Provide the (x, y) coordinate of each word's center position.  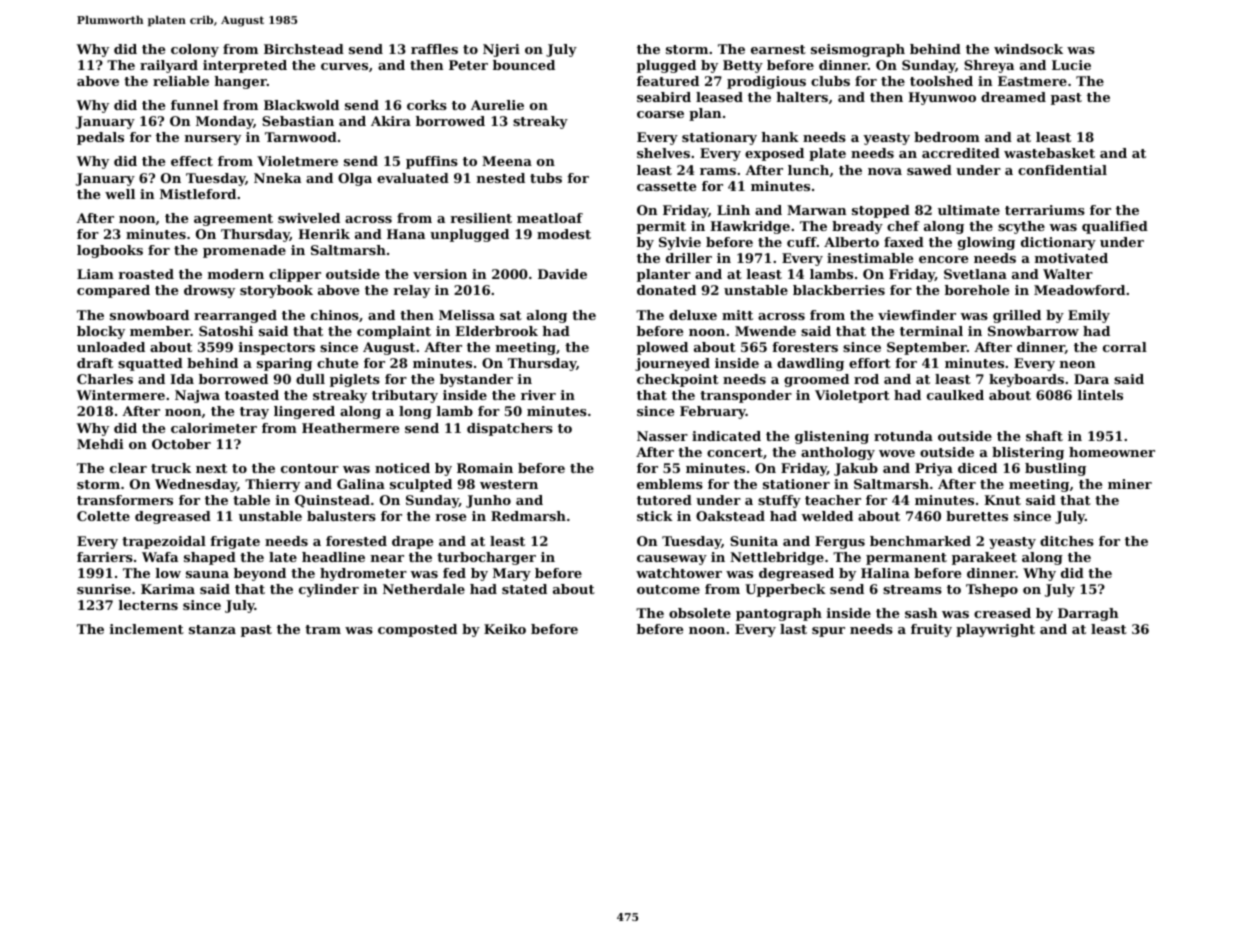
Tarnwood (301, 137)
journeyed (672, 364)
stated (524, 589)
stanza (212, 629)
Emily (1089, 316)
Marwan (816, 210)
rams (718, 171)
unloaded (111, 347)
